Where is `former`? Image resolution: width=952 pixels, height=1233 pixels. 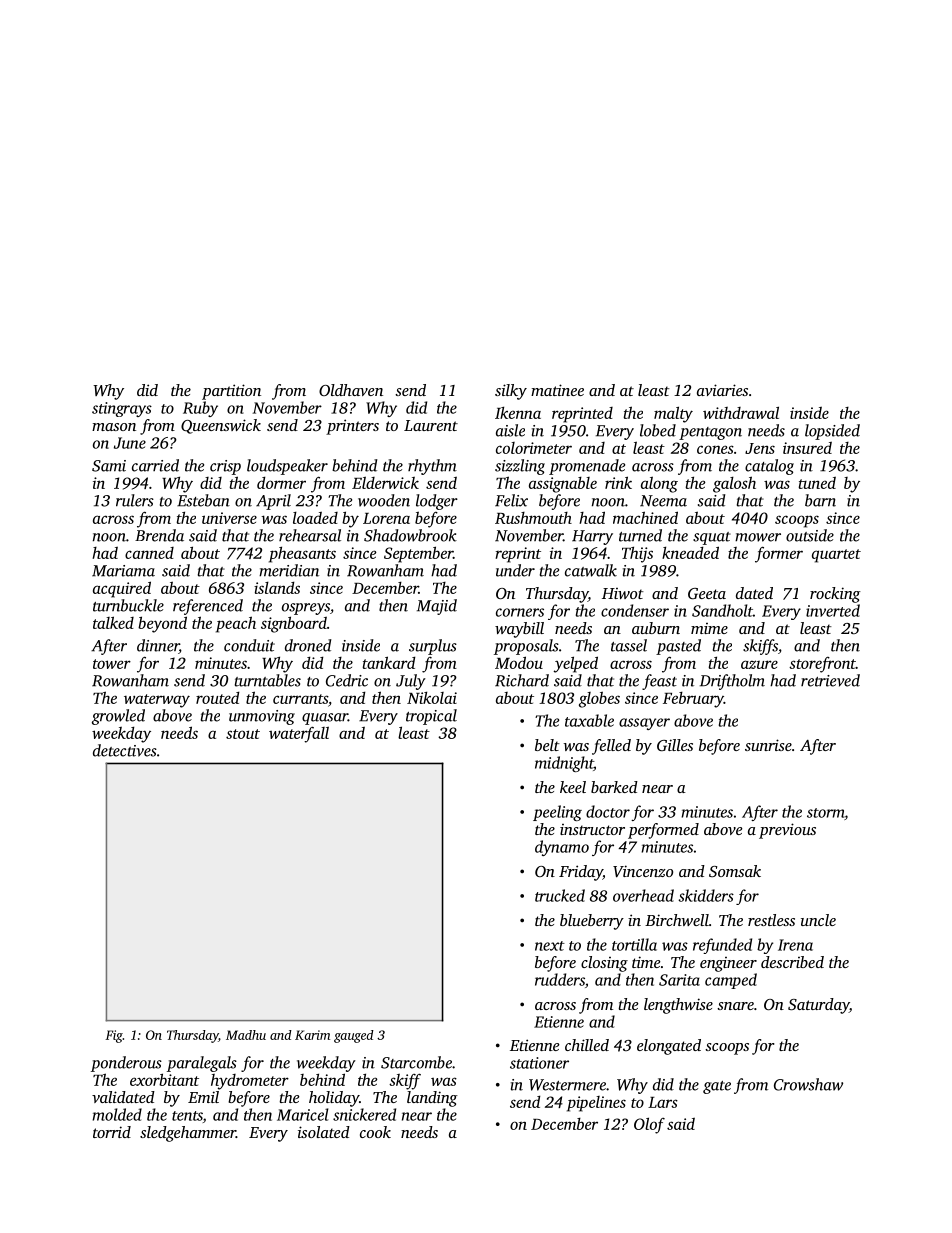 former is located at coordinates (779, 554).
